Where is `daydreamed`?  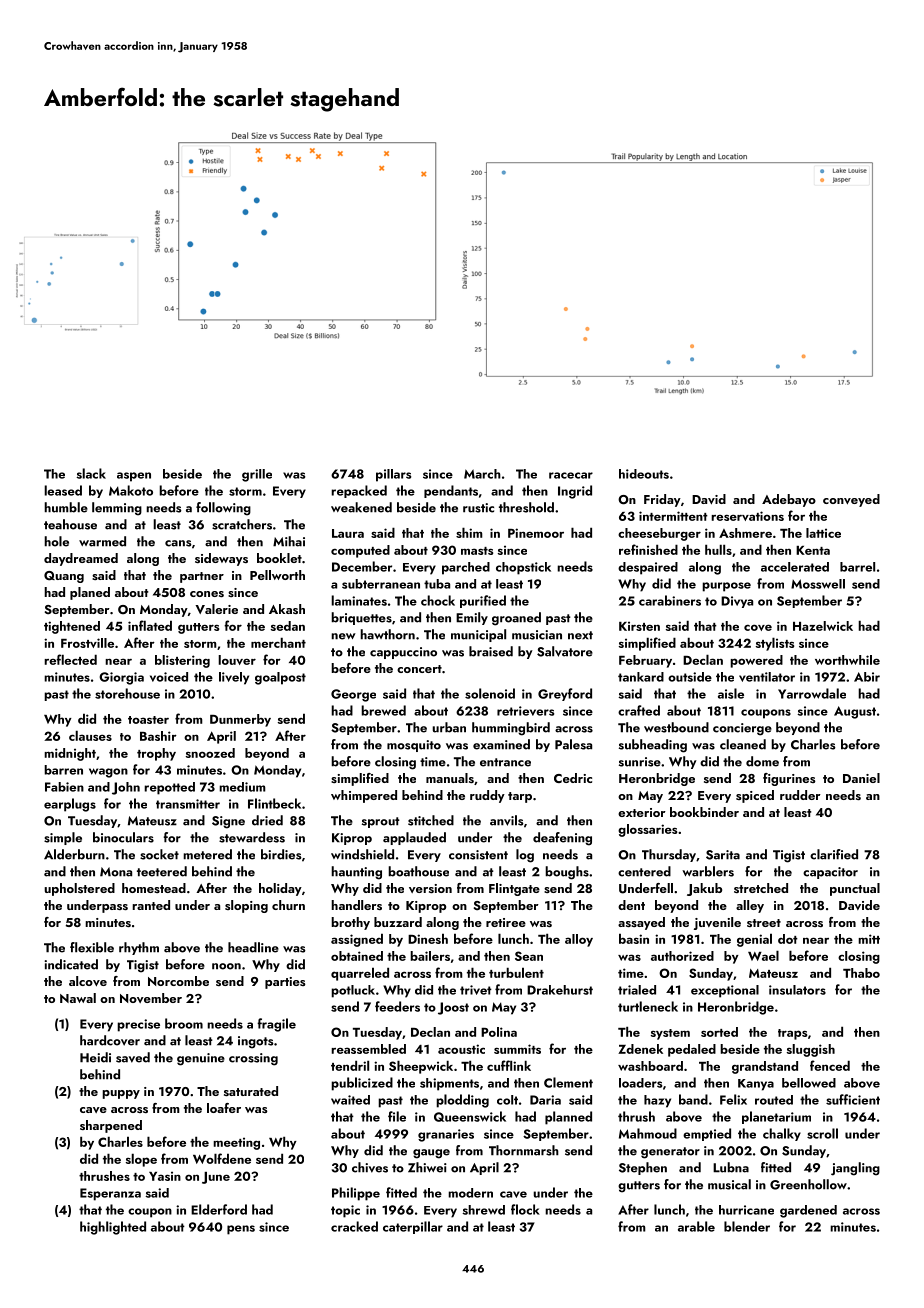 daydreamed is located at coordinates (81, 559).
